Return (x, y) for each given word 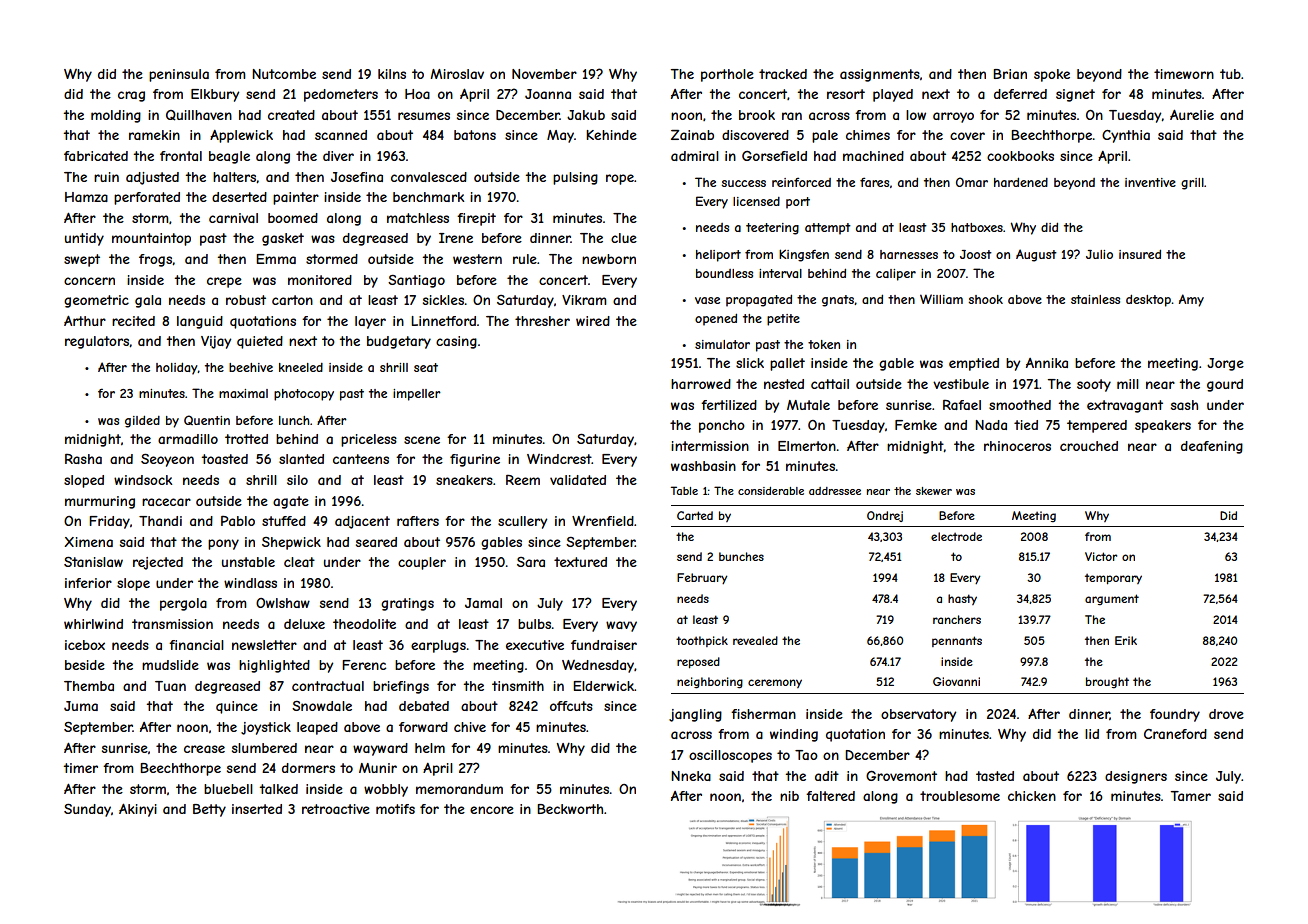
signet (1075, 95)
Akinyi (138, 810)
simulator (722, 344)
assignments (880, 75)
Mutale (808, 405)
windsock (143, 480)
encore (492, 810)
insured (1140, 254)
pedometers (341, 95)
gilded (142, 422)
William (941, 299)
